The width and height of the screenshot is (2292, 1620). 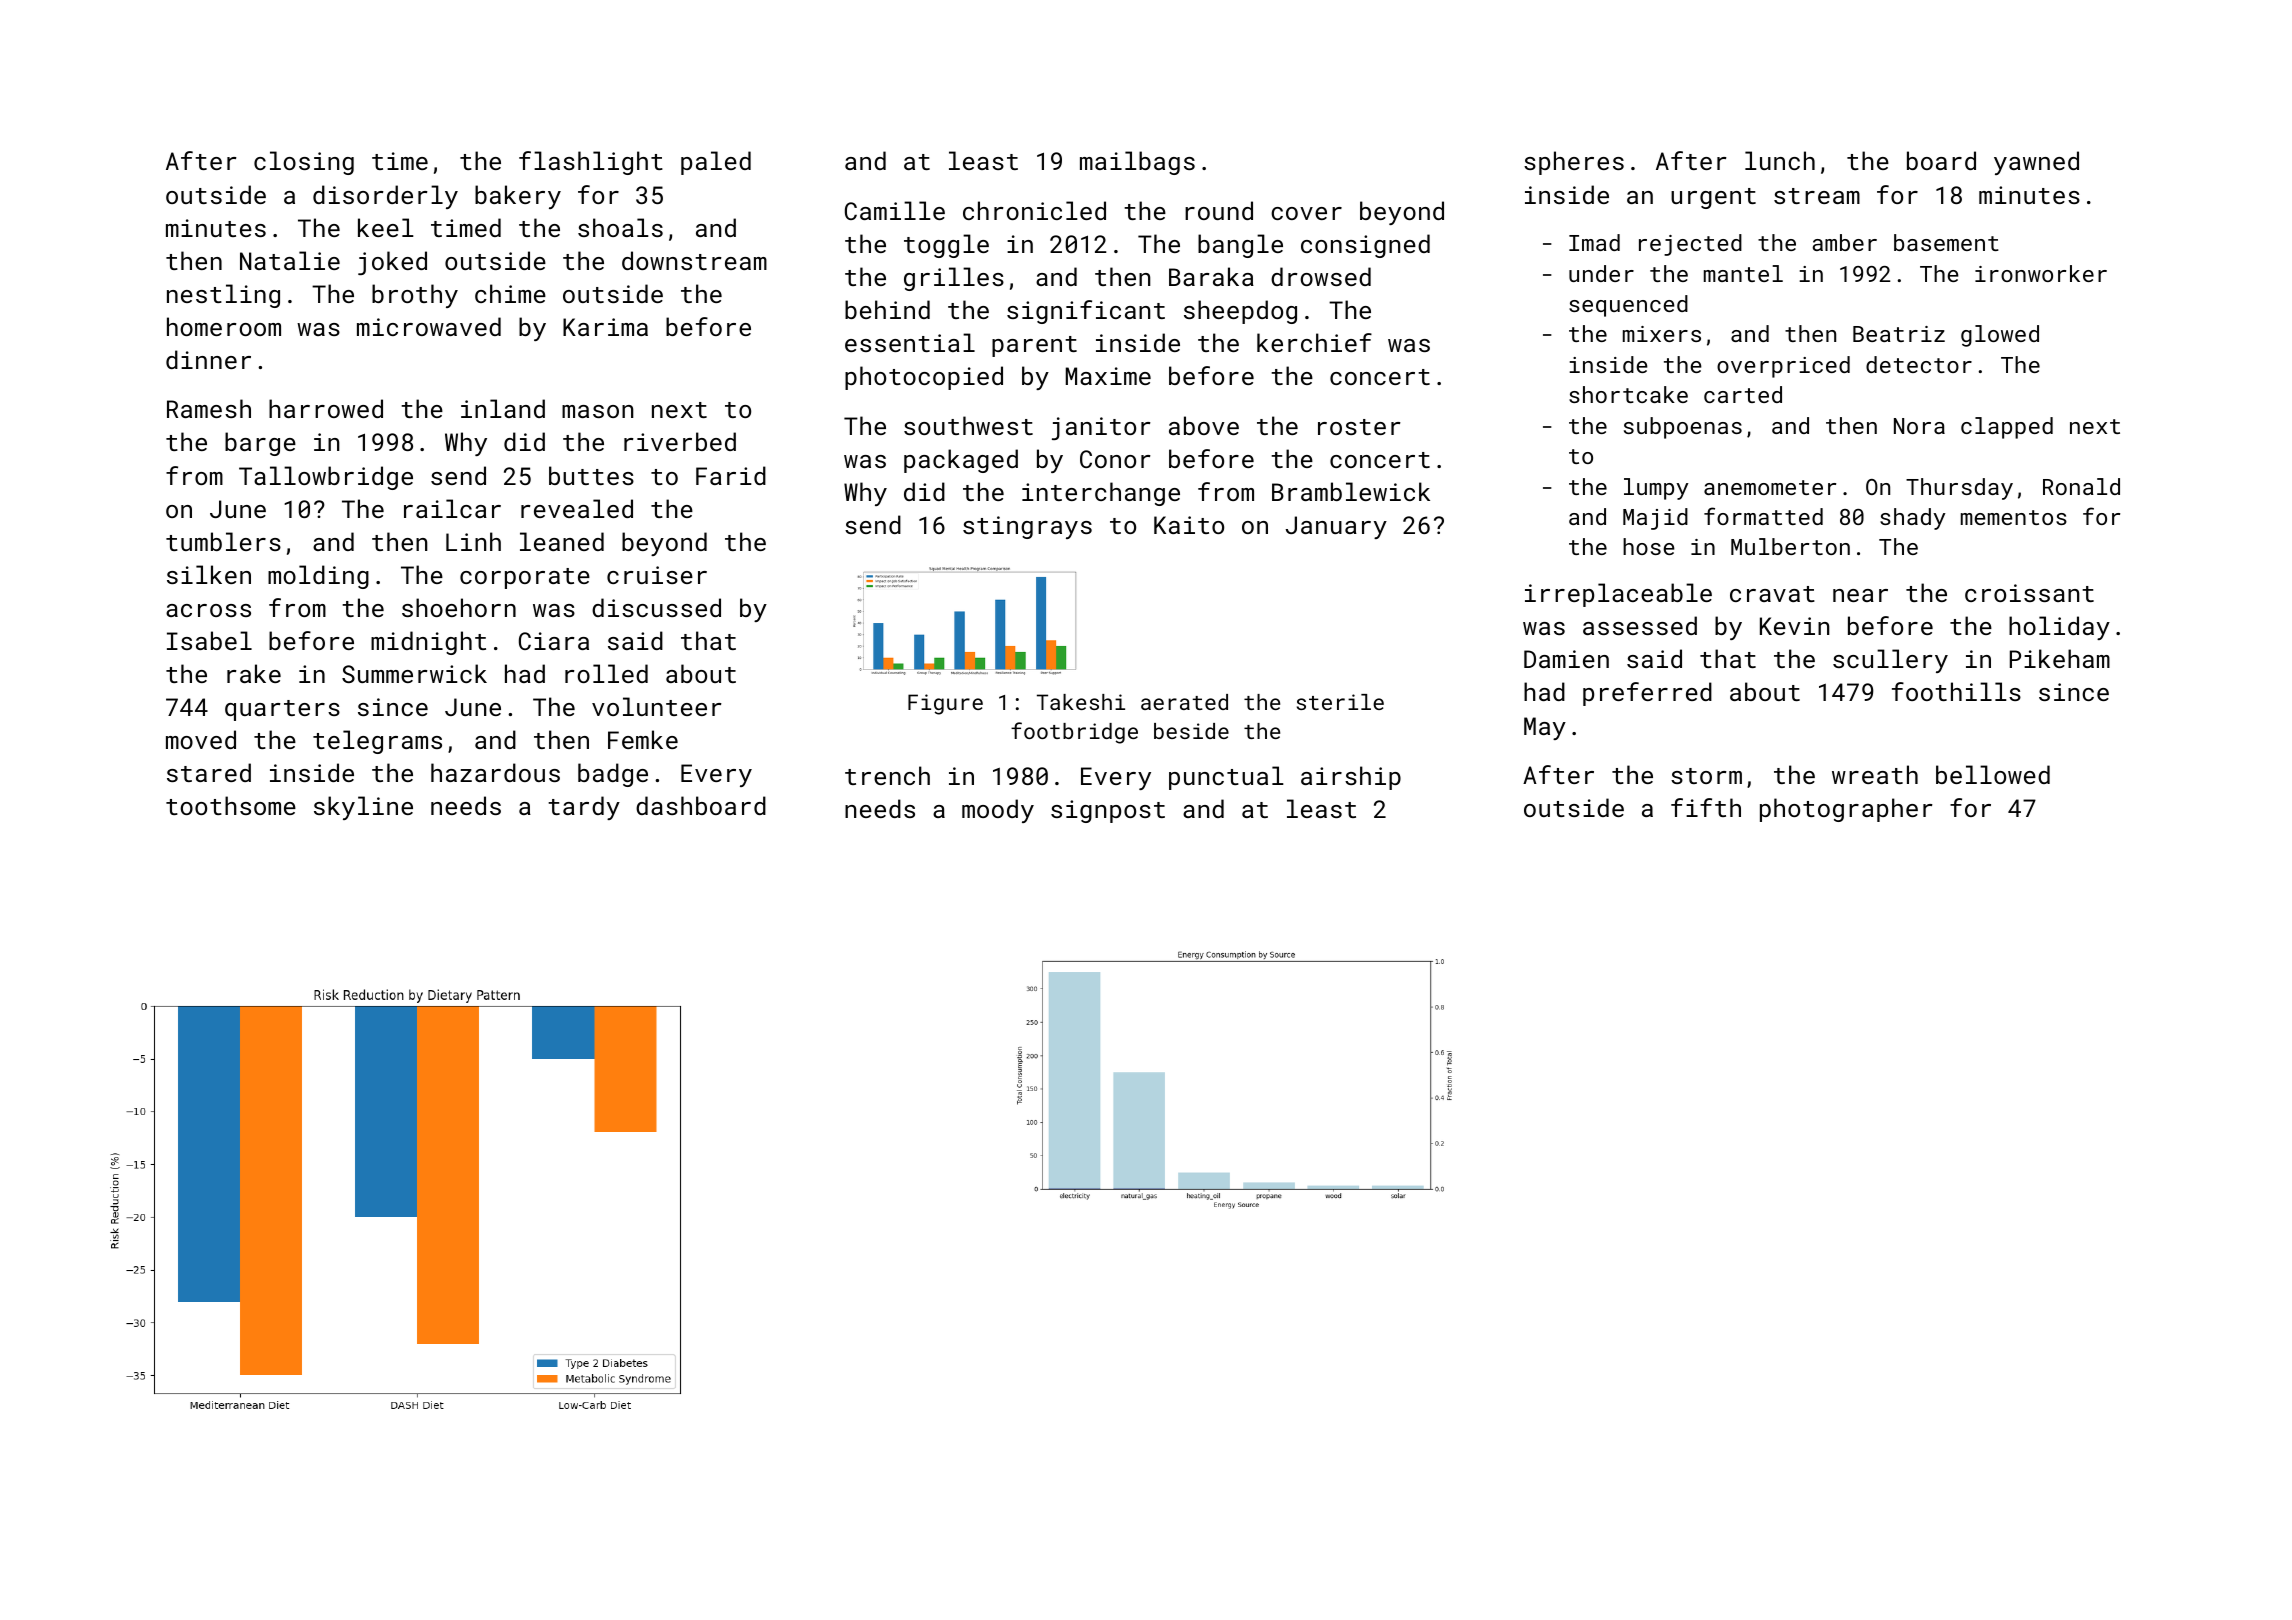 What do you see at coordinates (1683, 428) in the screenshot?
I see `subpoenas` at bounding box center [1683, 428].
